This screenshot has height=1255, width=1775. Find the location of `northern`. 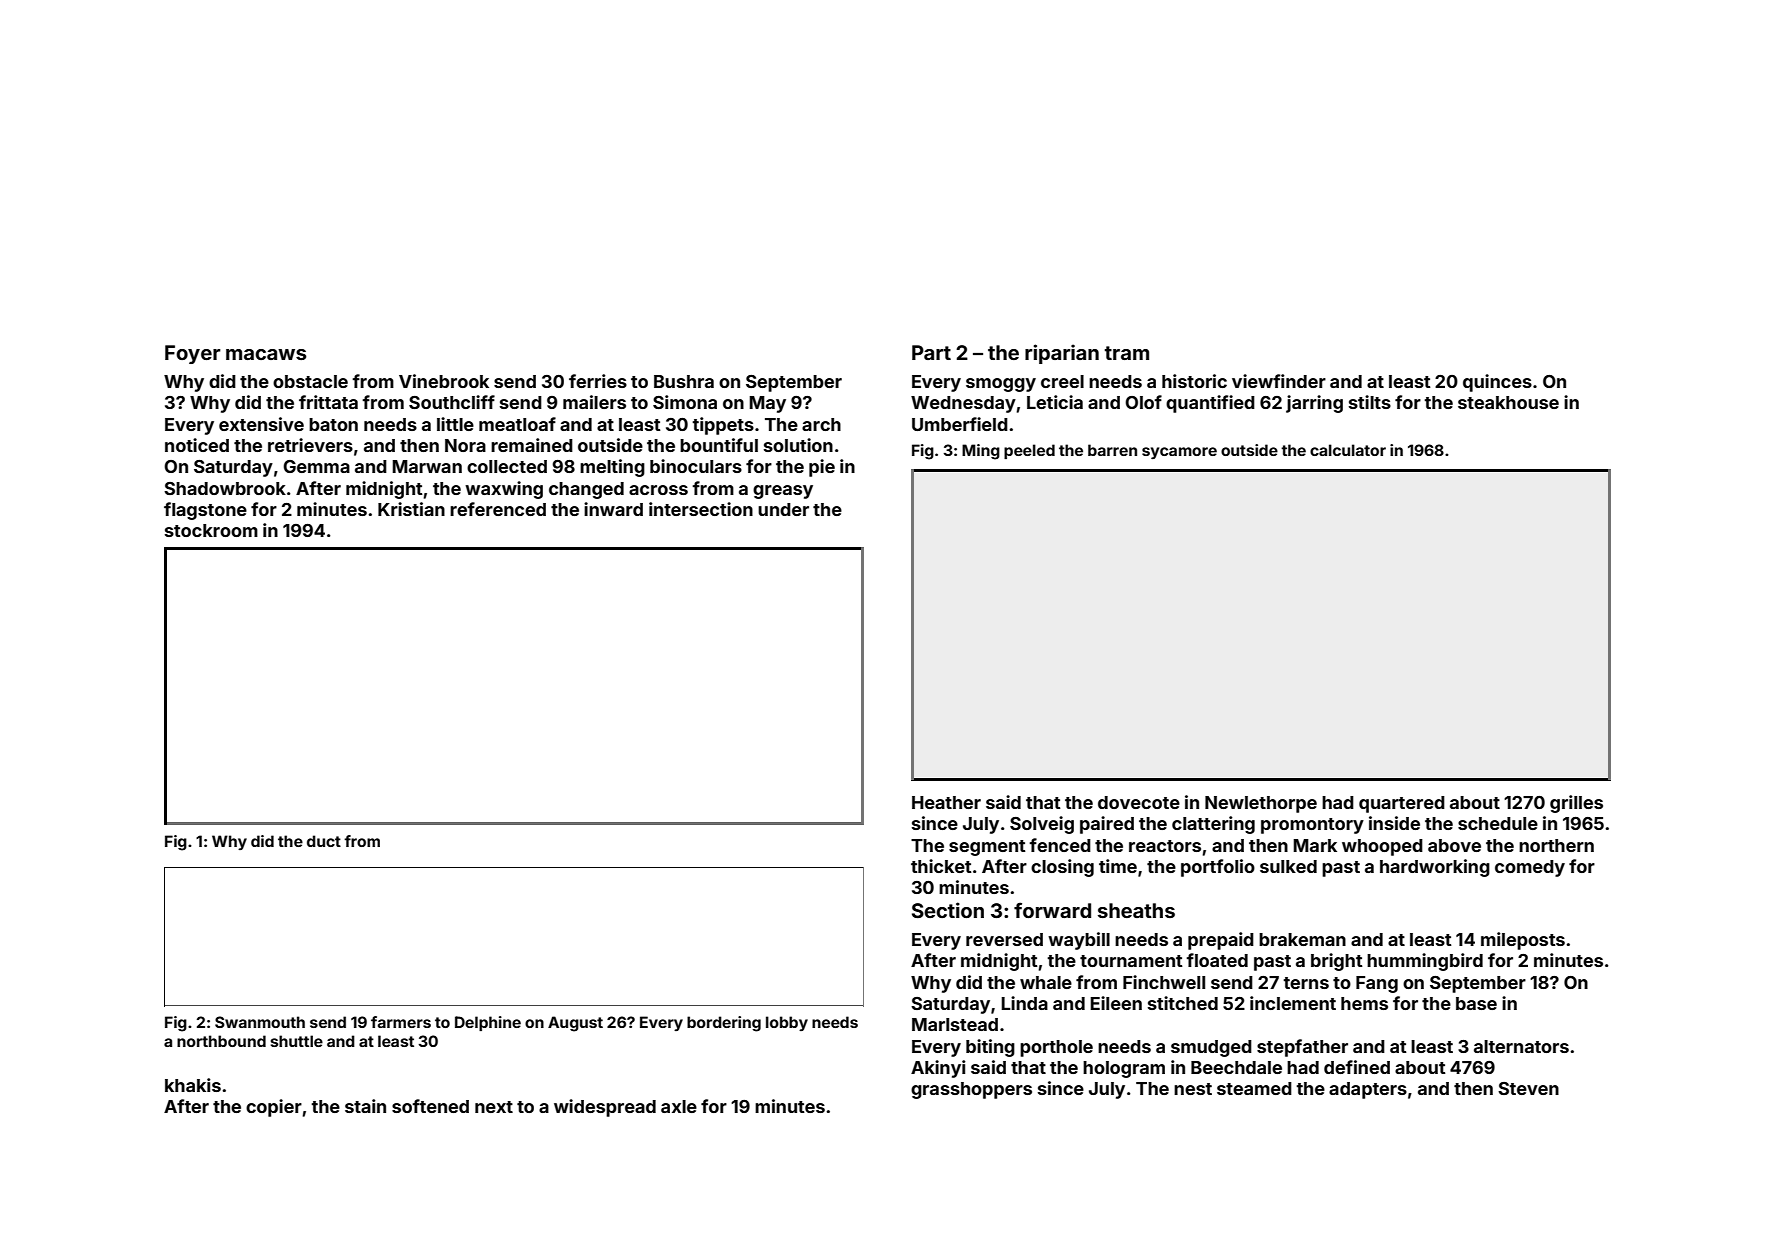

northern is located at coordinates (1556, 845).
